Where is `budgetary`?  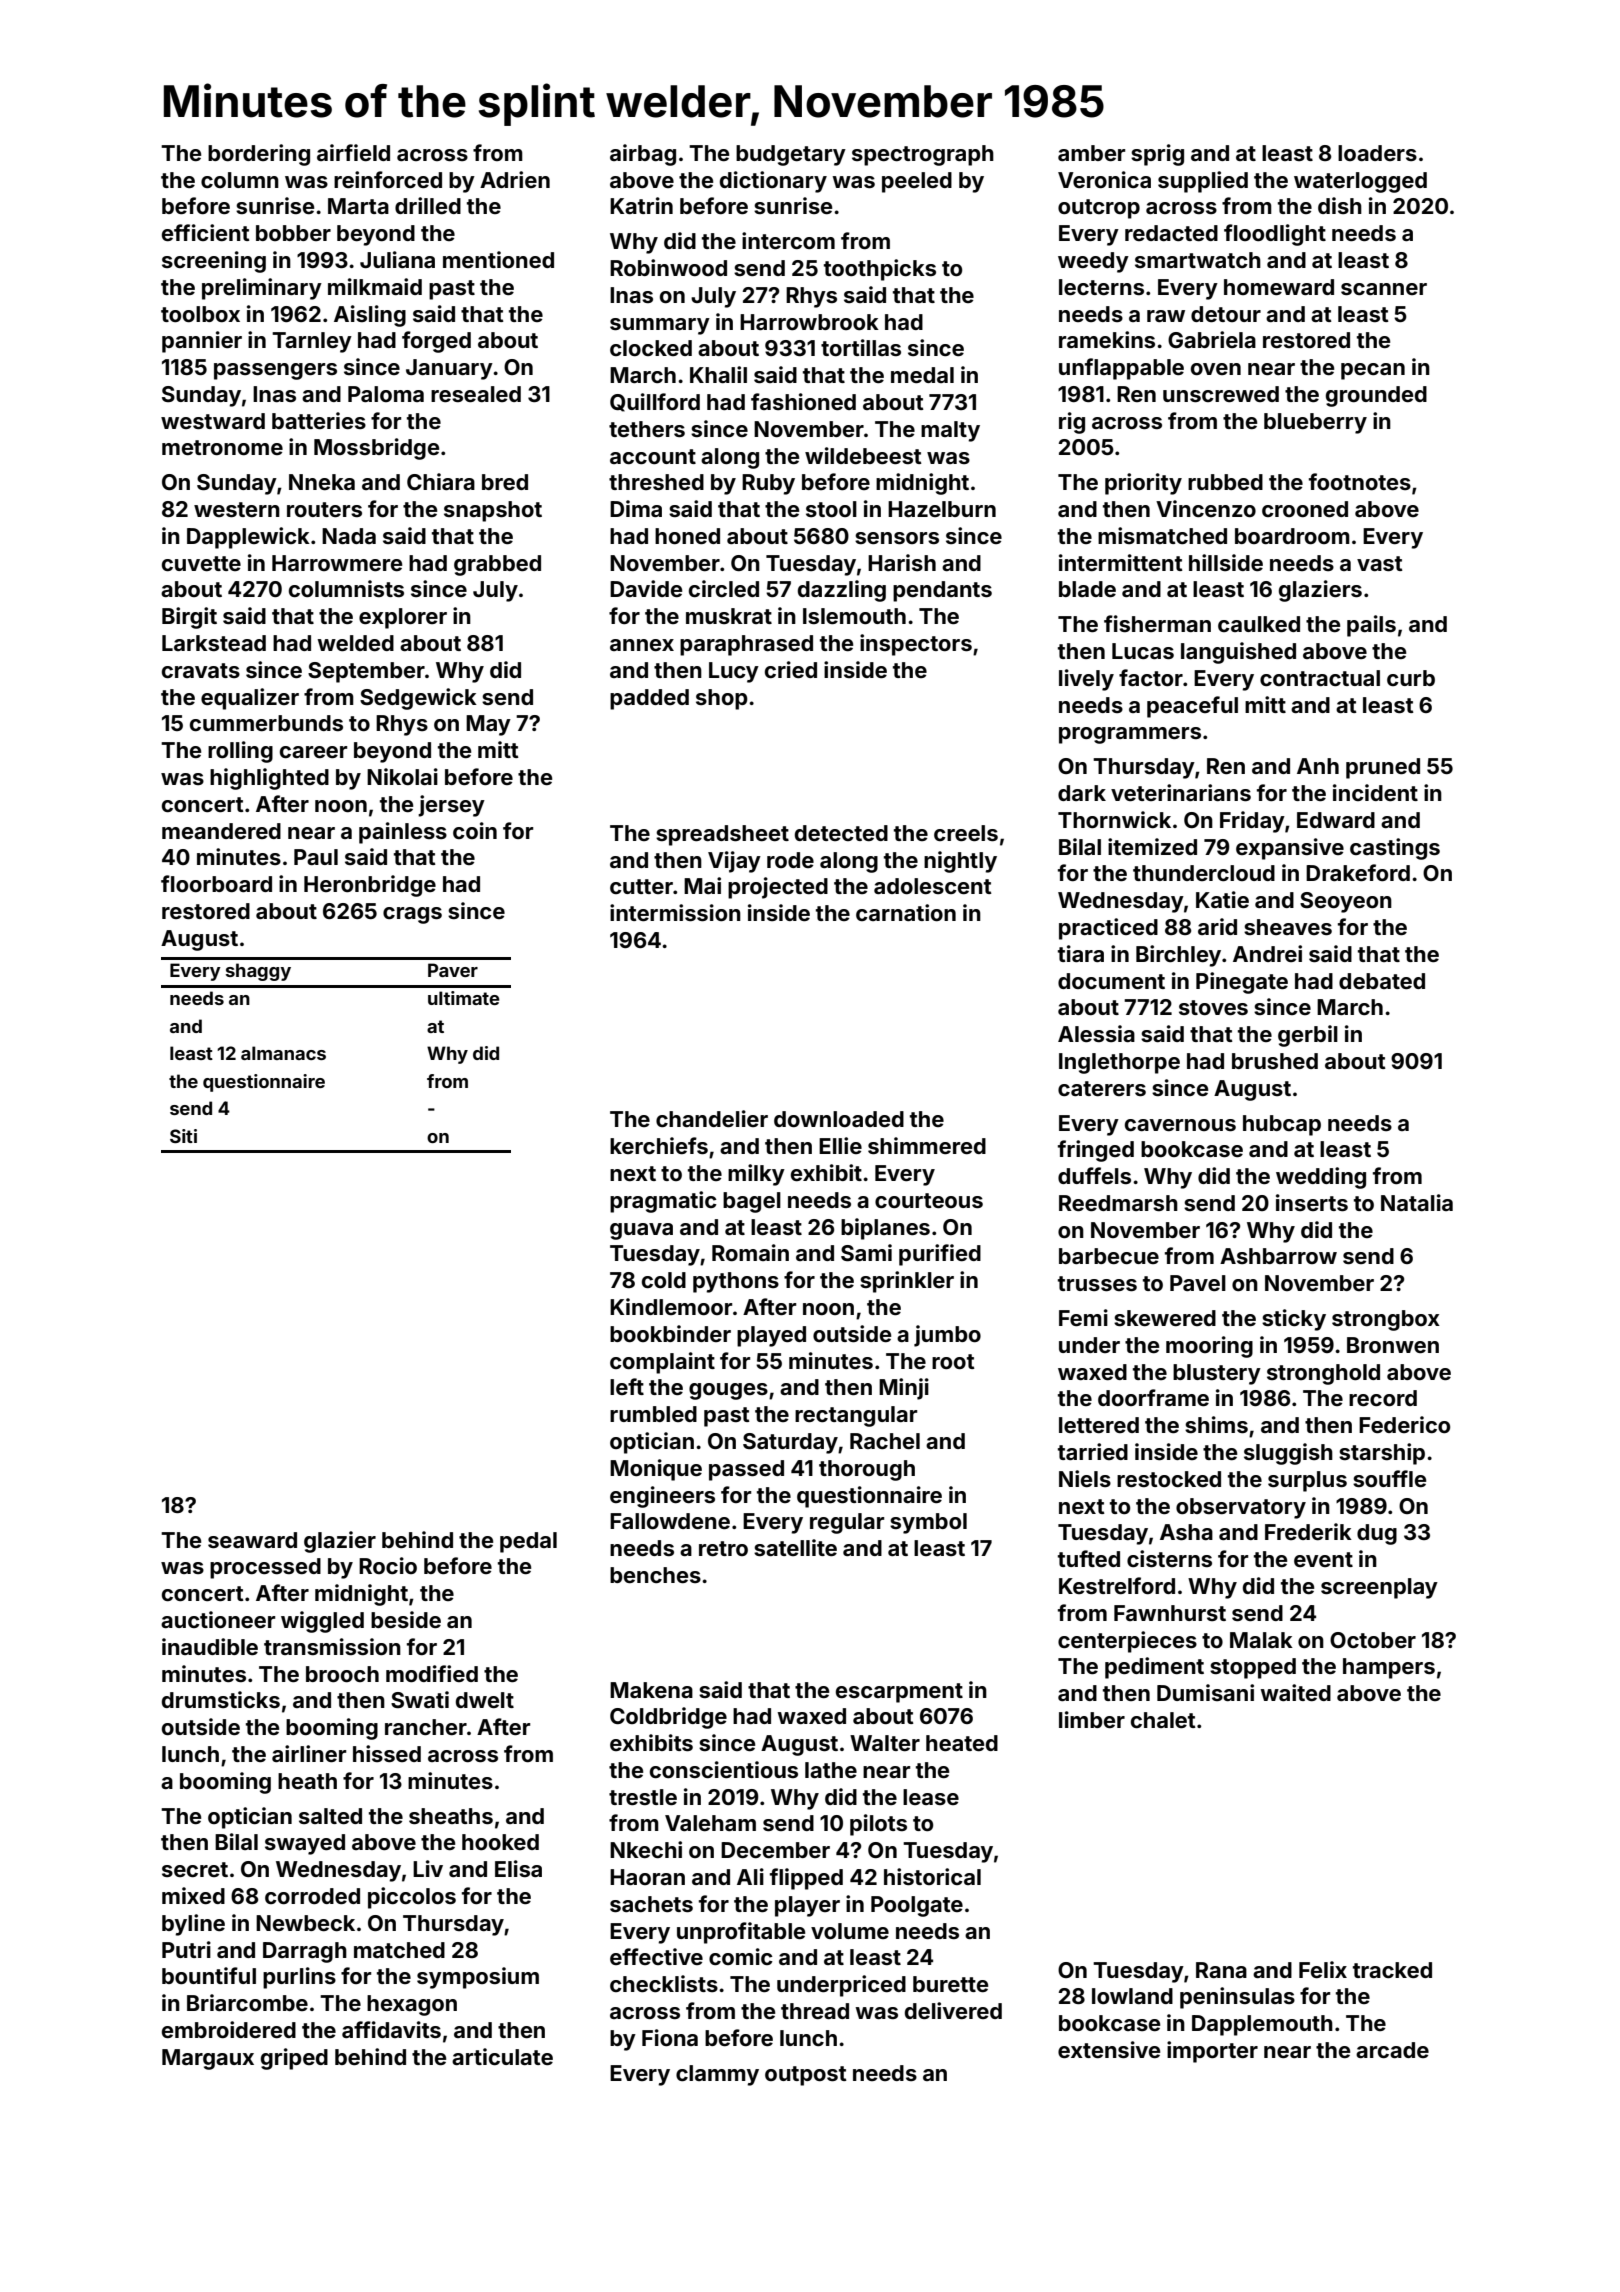
budgetary is located at coordinates (791, 155).
